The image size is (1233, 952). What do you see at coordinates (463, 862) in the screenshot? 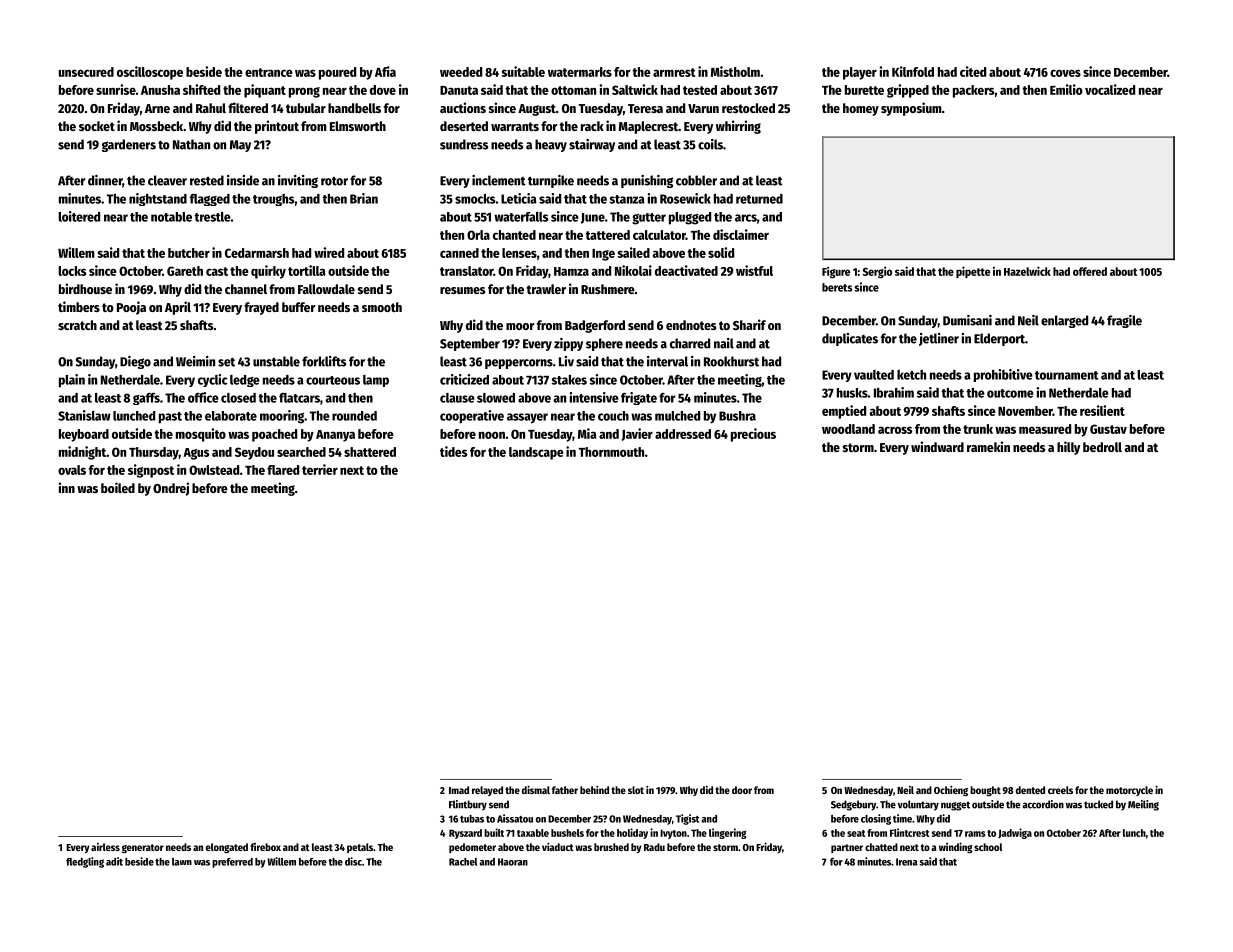
I see `Rachel` at bounding box center [463, 862].
